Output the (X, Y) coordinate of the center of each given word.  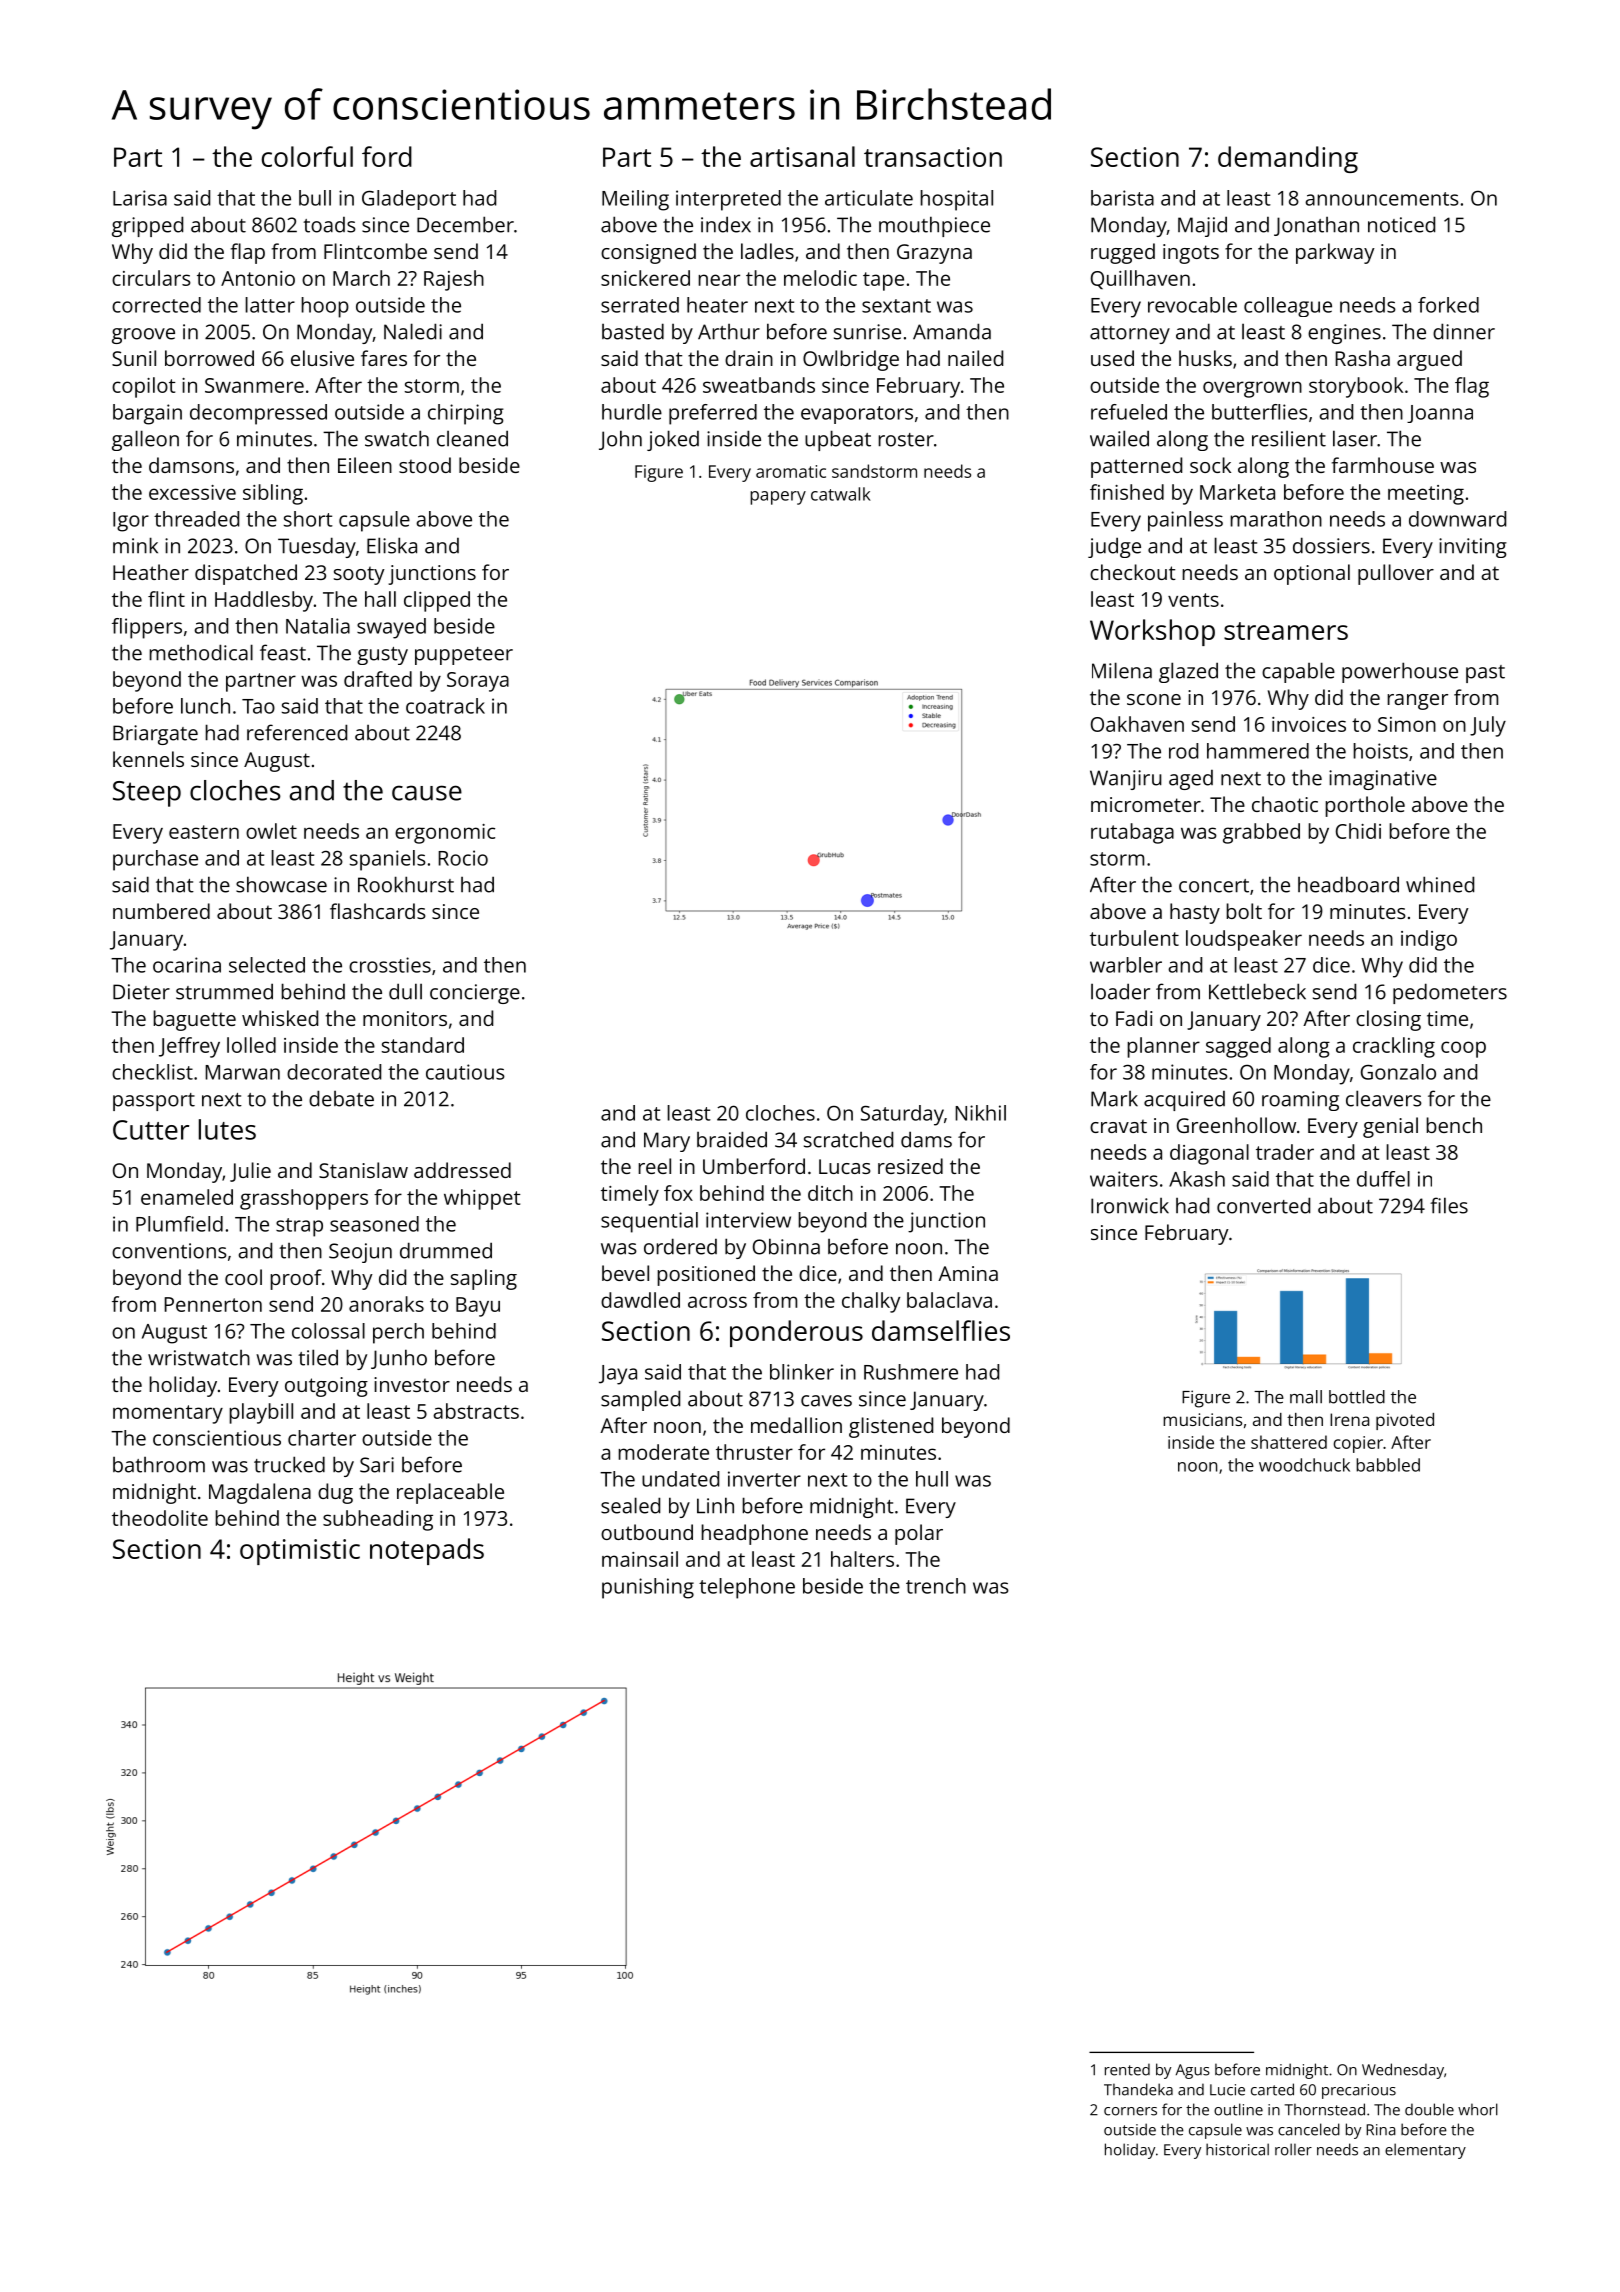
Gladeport (409, 200)
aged (1191, 780)
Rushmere (911, 1372)
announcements (1382, 199)
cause (427, 793)
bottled (1357, 1397)
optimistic (300, 1552)
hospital (956, 200)
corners (1130, 2111)
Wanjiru (1126, 780)
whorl (1478, 2109)
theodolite (160, 1518)
